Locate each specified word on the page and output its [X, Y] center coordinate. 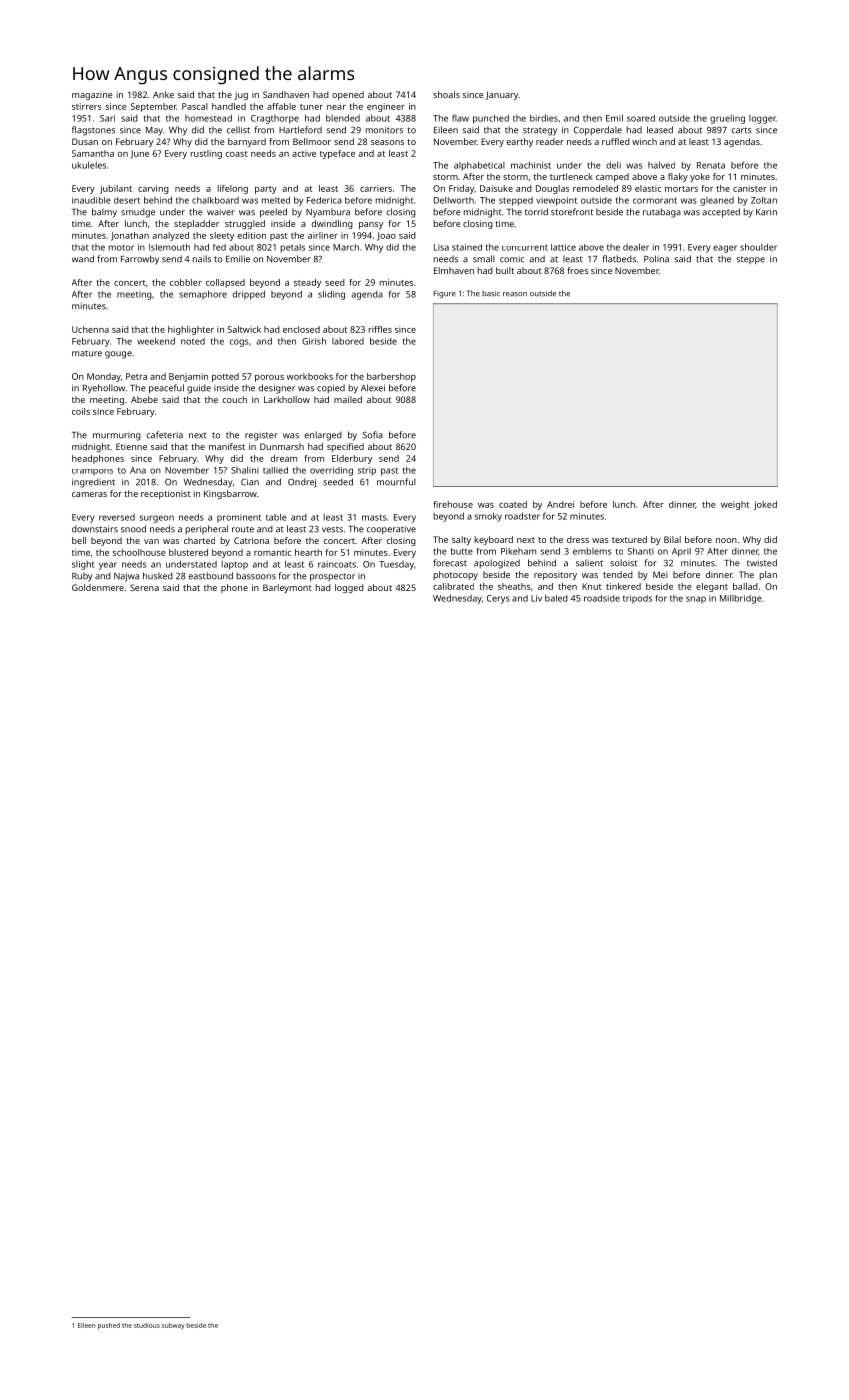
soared [641, 118]
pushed [109, 1326]
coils [81, 411]
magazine [92, 95]
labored [348, 341]
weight [735, 505]
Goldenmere [98, 587]
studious [147, 1325]
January [501, 95]
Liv [536, 598]
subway [173, 1326]
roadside [602, 598]
